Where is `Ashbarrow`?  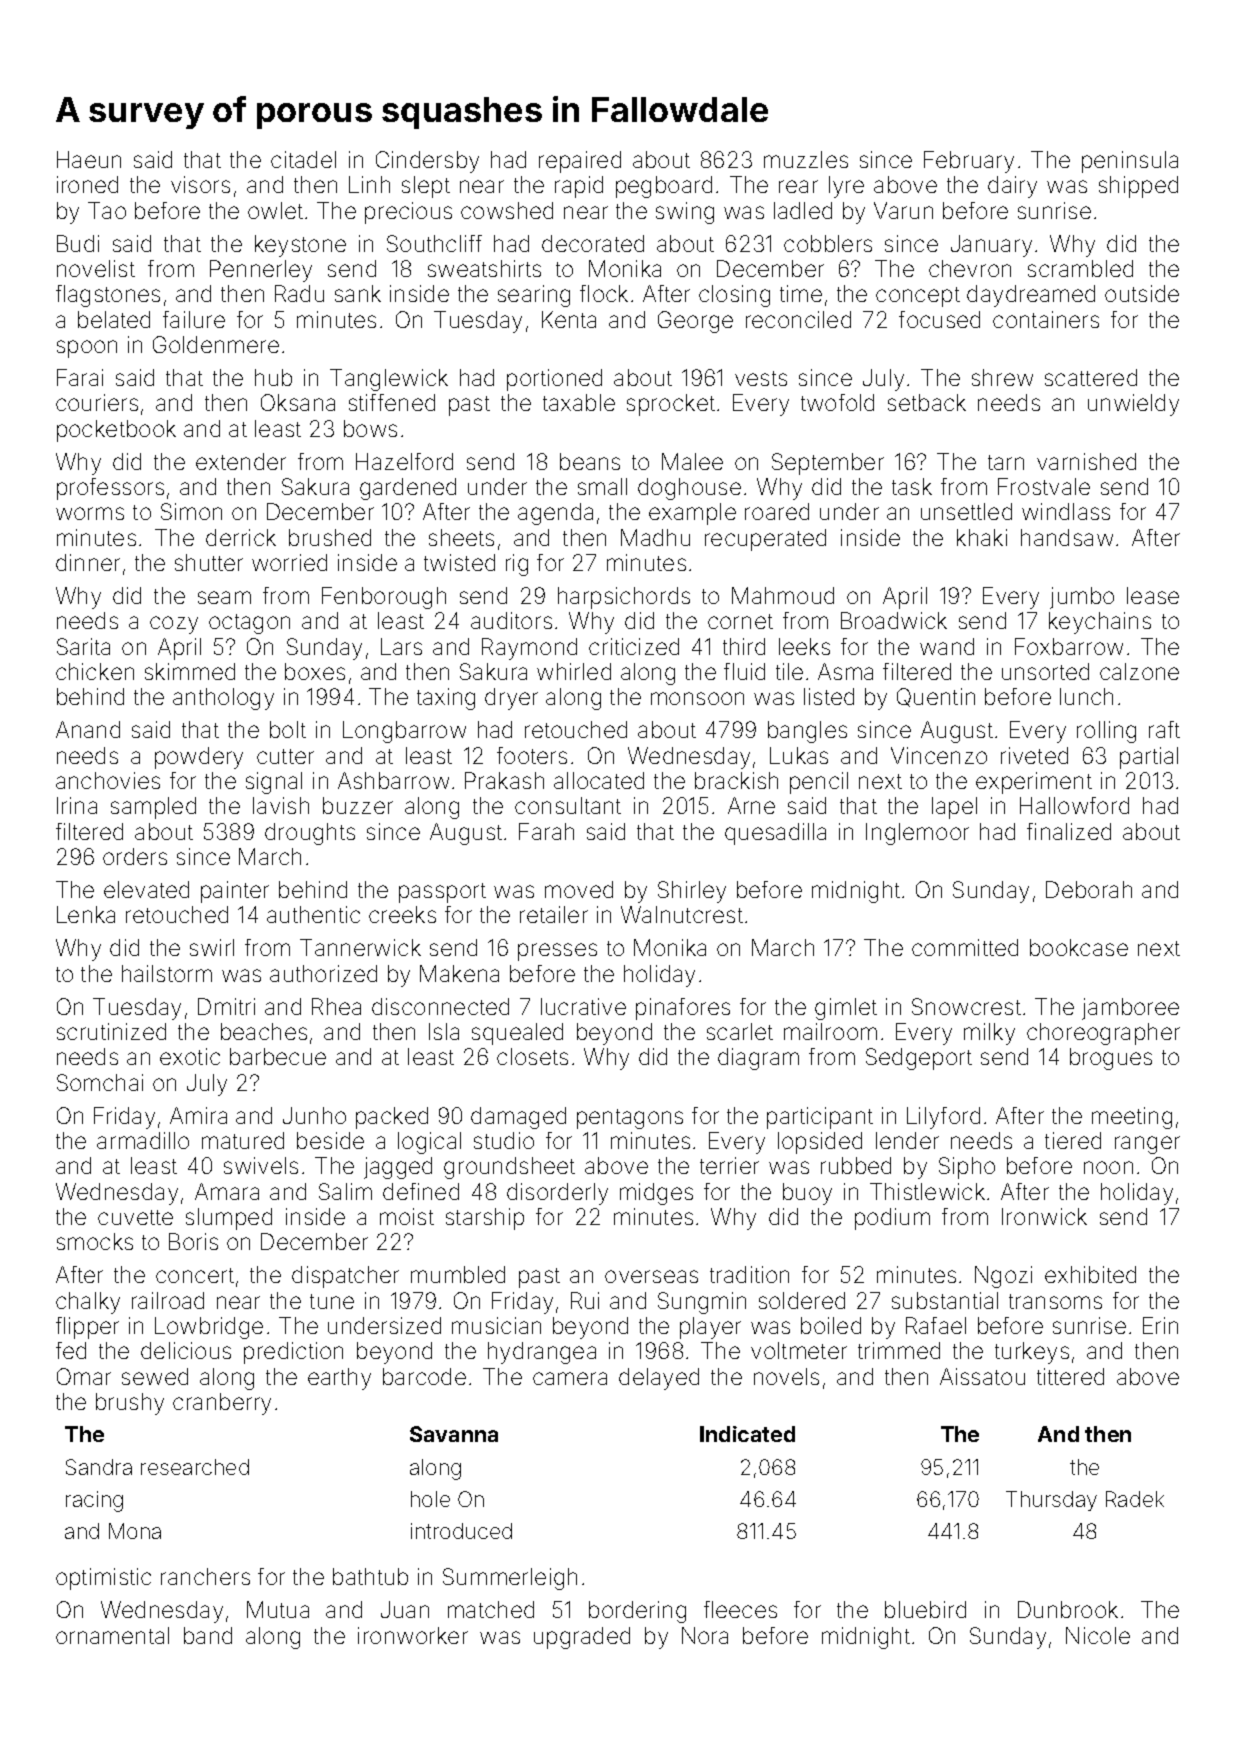
Ashbarrow is located at coordinates (393, 780).
